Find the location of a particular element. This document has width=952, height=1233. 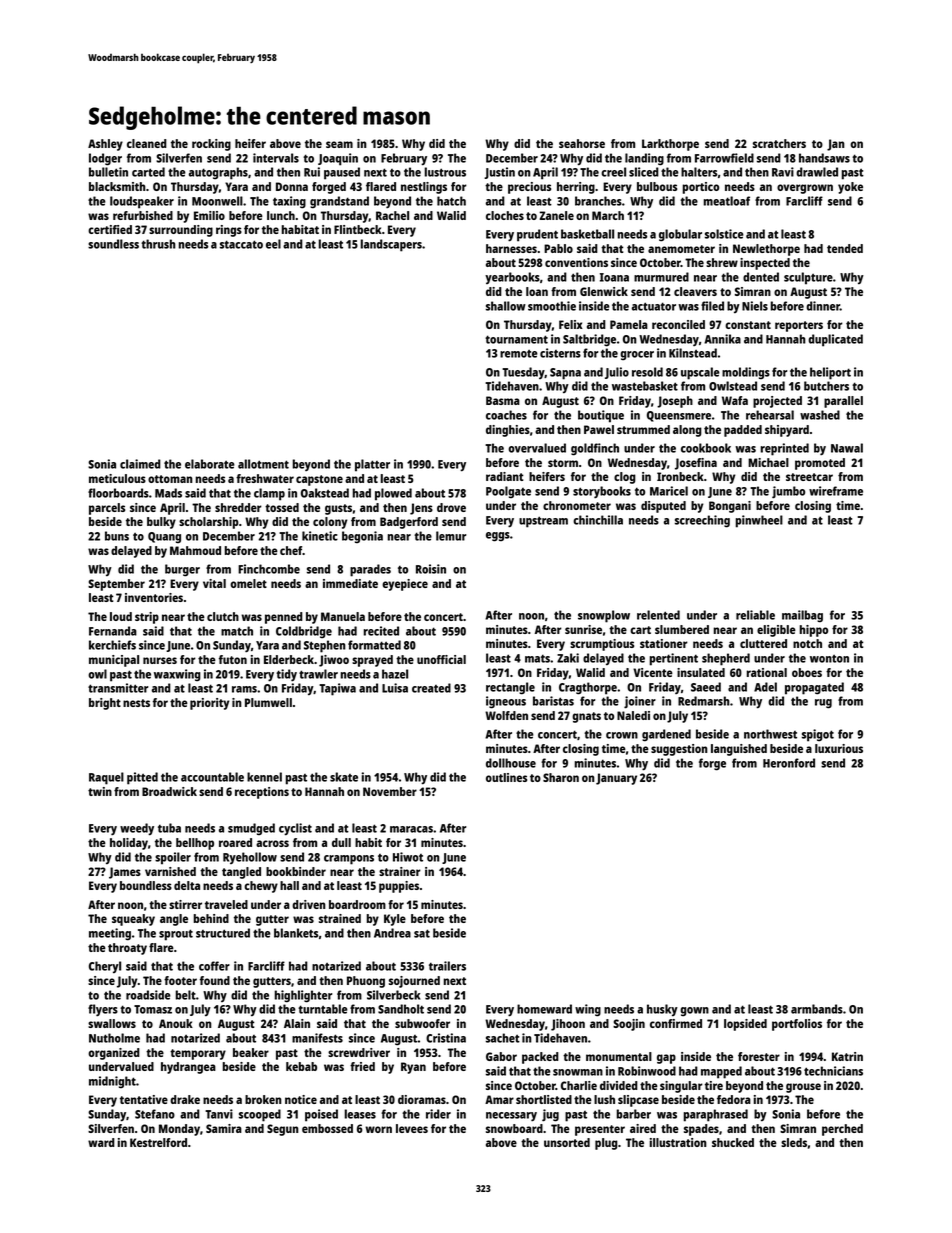

shredder is located at coordinates (238, 507).
